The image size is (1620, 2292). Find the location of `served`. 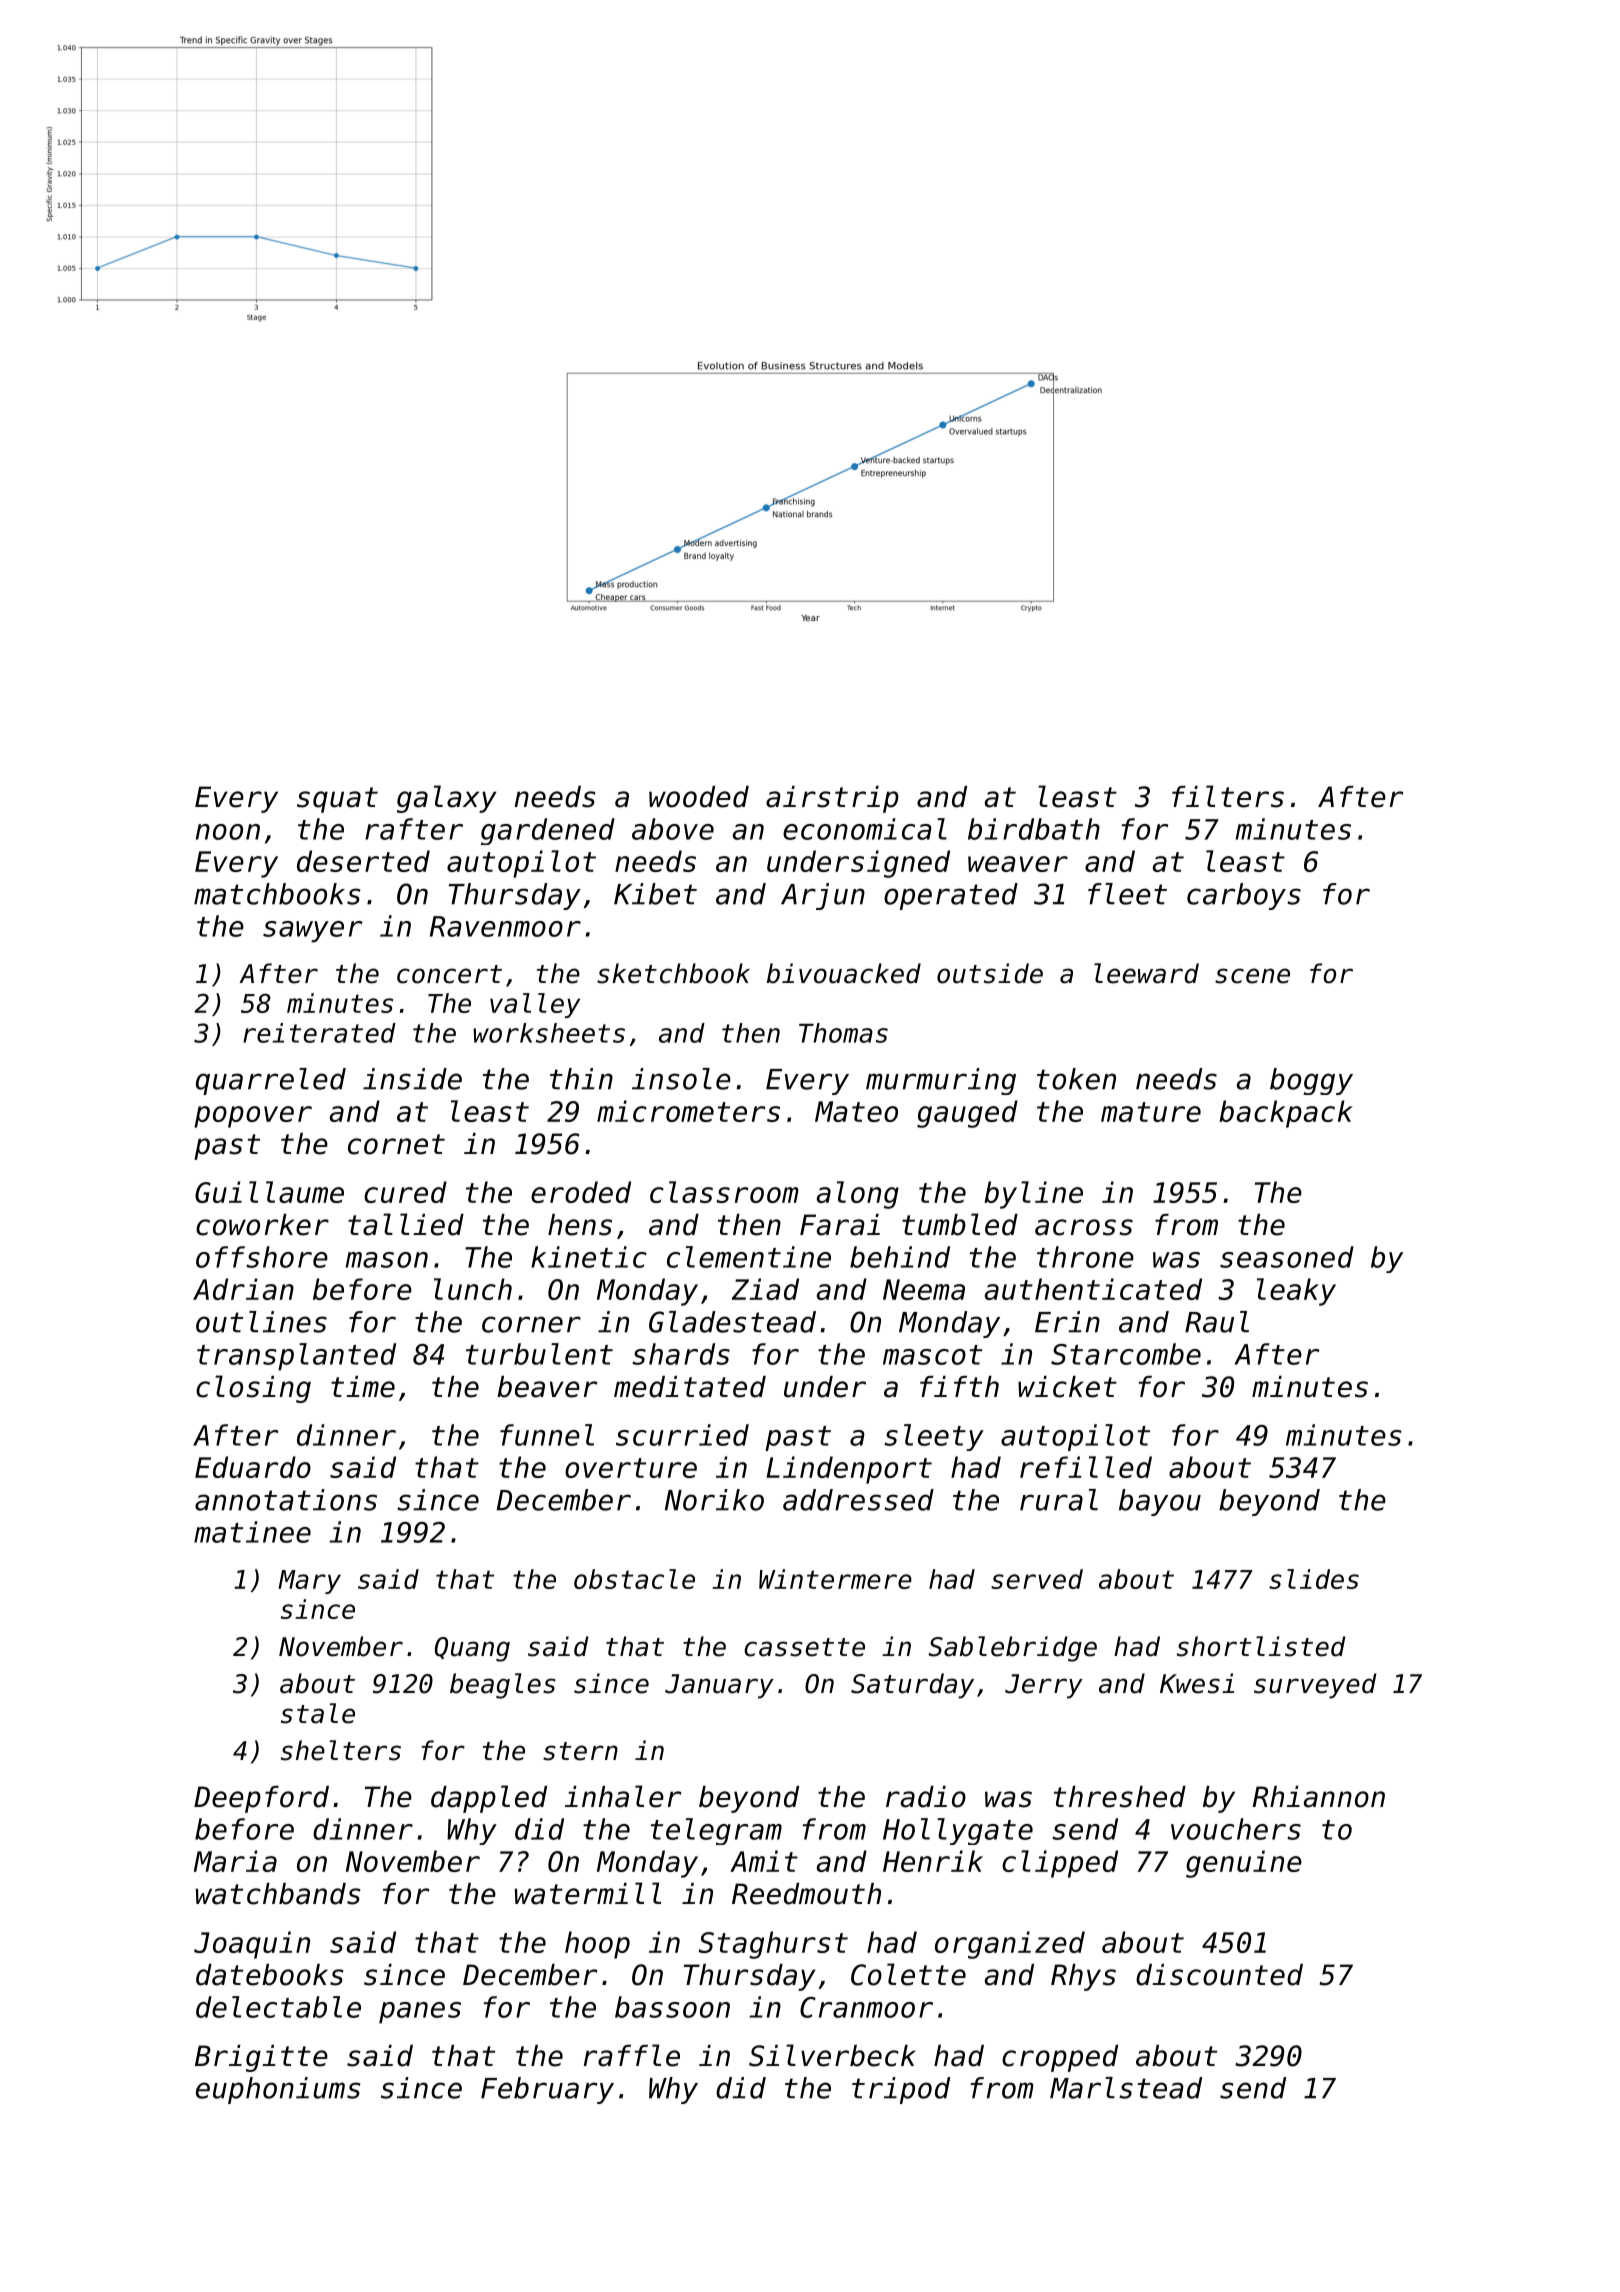

served is located at coordinates (1037, 1579).
